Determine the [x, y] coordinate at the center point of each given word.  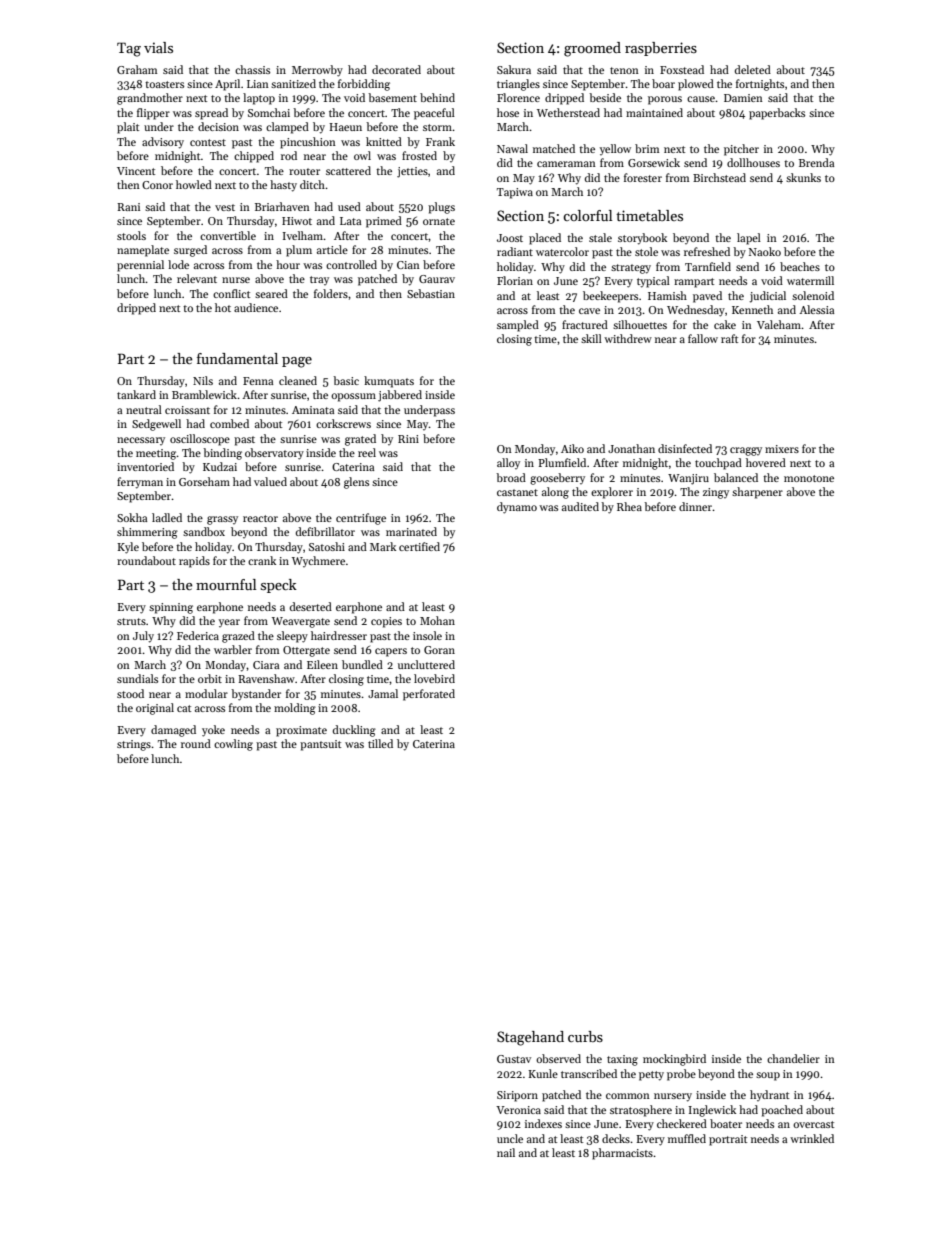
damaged [173, 731]
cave [589, 311]
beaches [800, 266]
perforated [429, 695]
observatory [274, 454]
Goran [439, 650]
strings [134, 745]
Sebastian [431, 293]
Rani [128, 207]
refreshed [707, 251]
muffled [687, 1138]
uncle [510, 1138]
